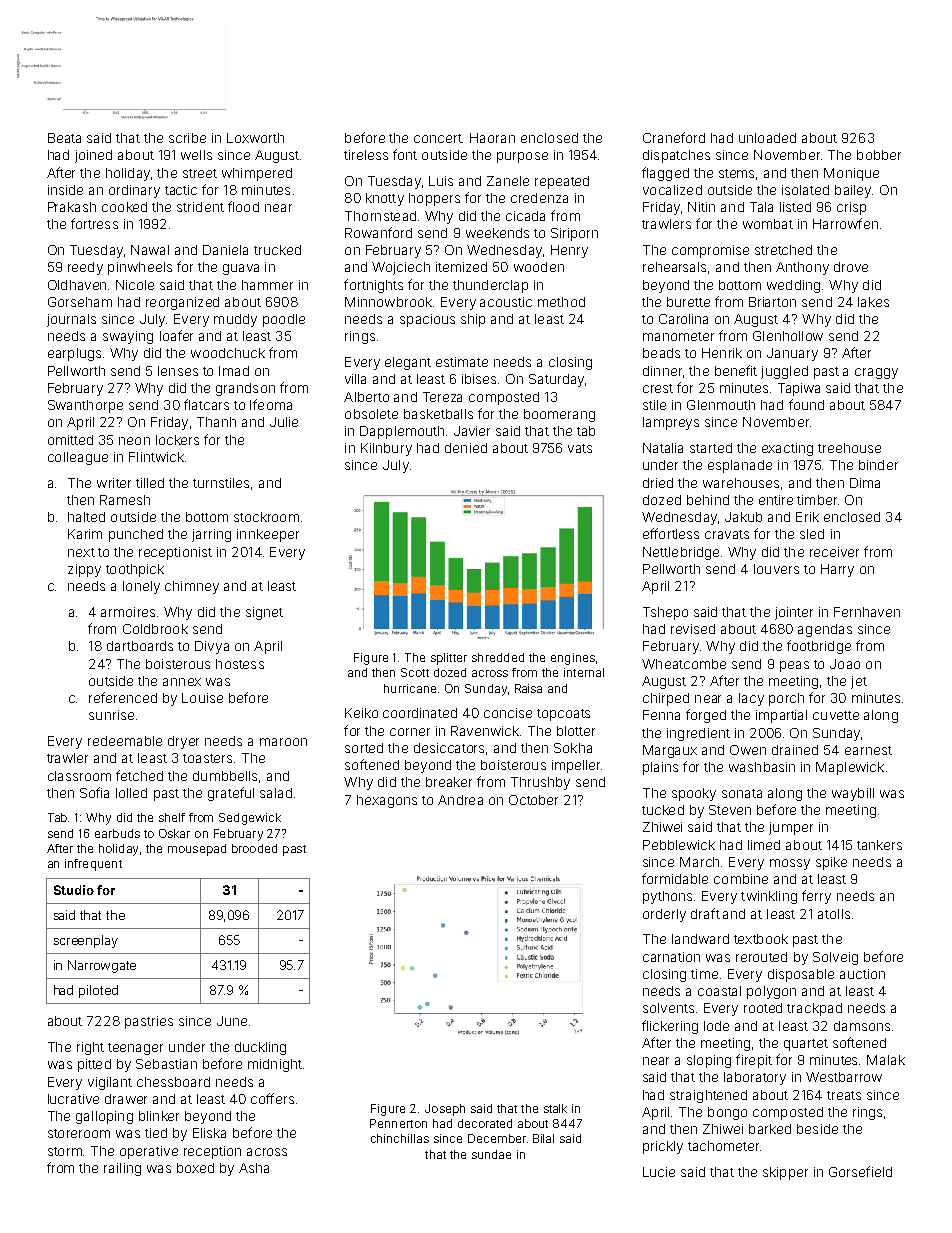  What do you see at coordinates (794, 666) in the image?
I see `peas` at bounding box center [794, 666].
